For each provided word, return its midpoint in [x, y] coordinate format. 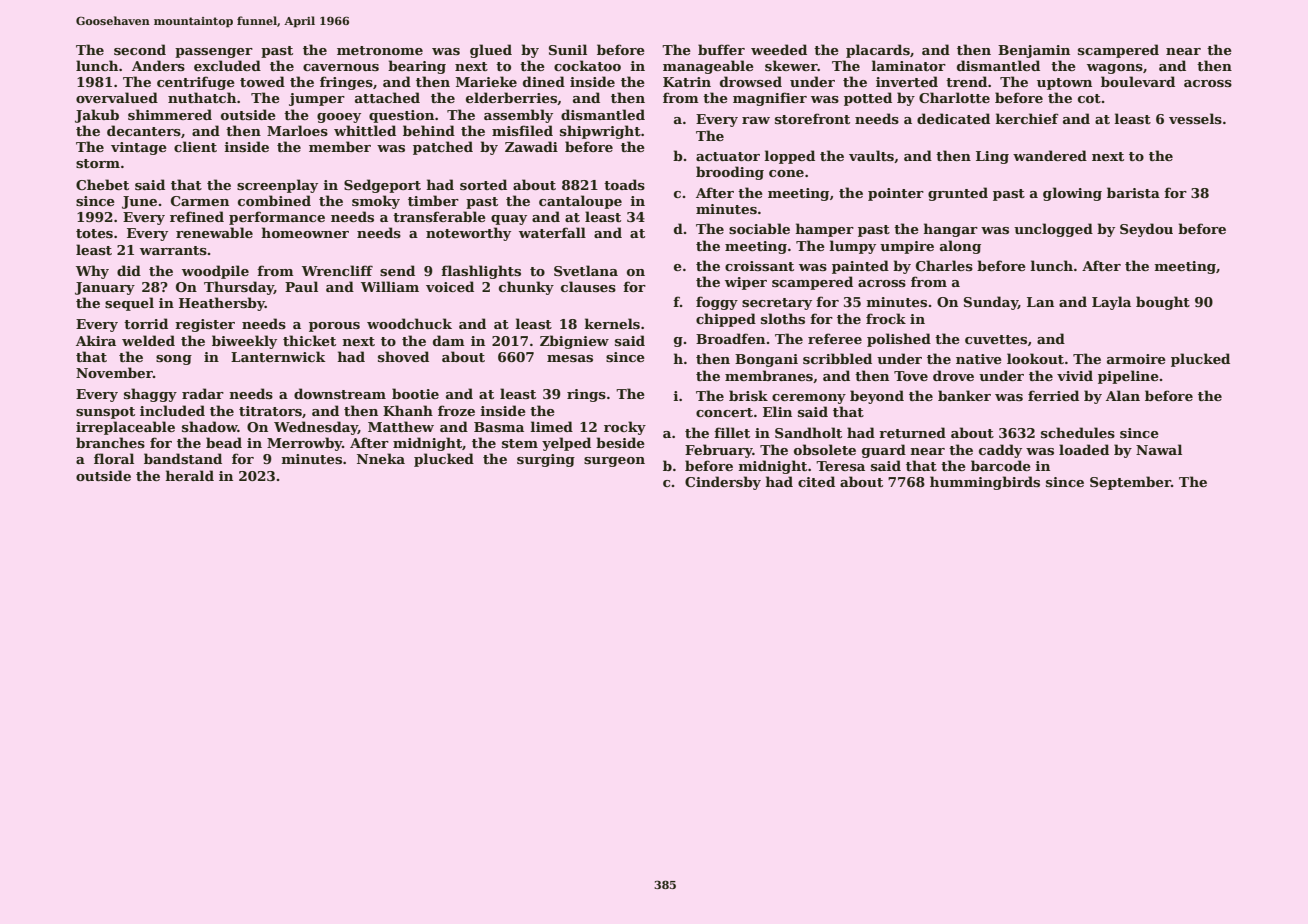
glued [491, 51]
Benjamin [1034, 51]
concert [724, 412]
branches [110, 442]
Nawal [1159, 449]
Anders [158, 65]
